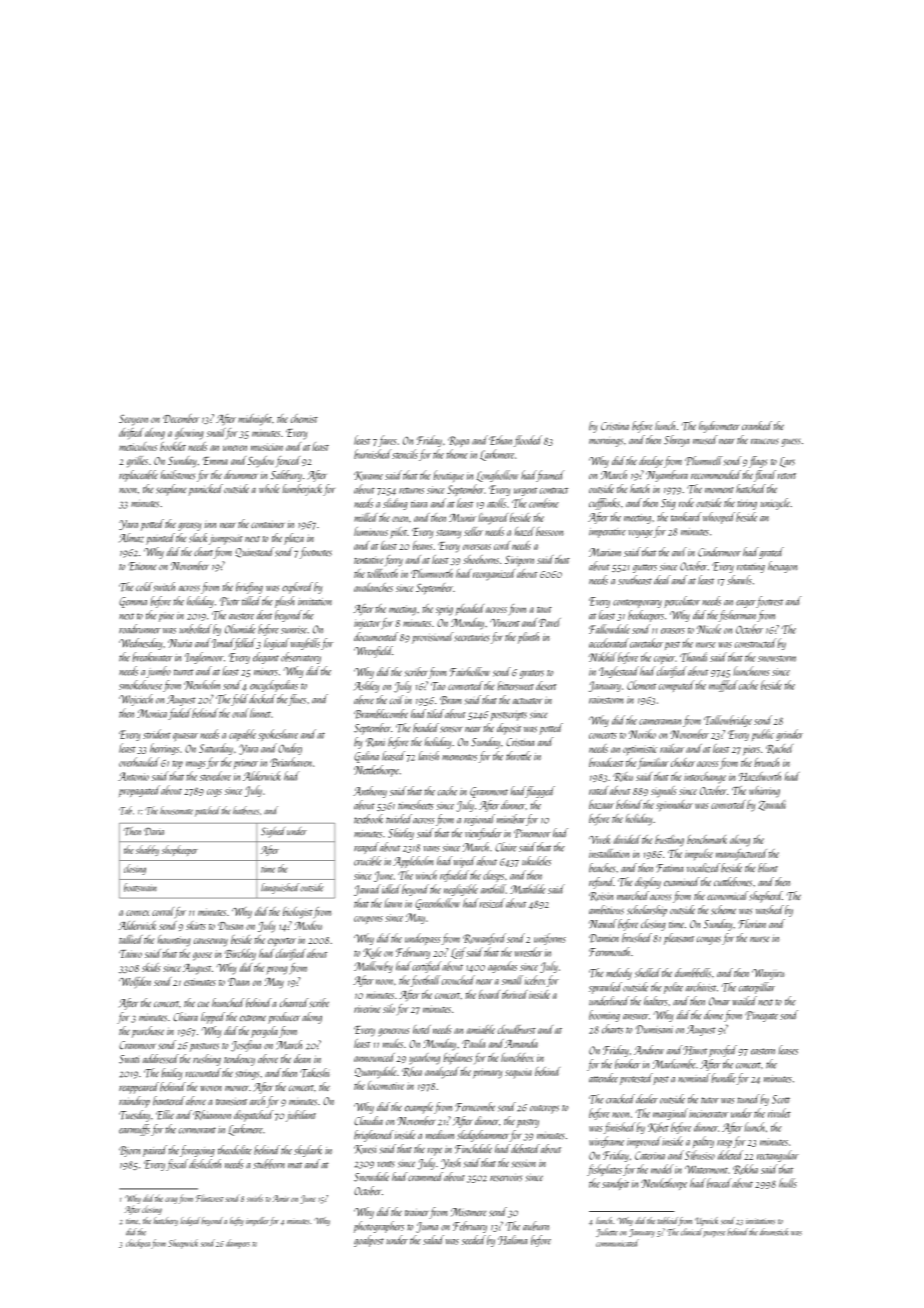 The width and height of the screenshot is (924, 1308). Describe the element at coordinates (401, 834) in the screenshot. I see `Shirley` at that location.
